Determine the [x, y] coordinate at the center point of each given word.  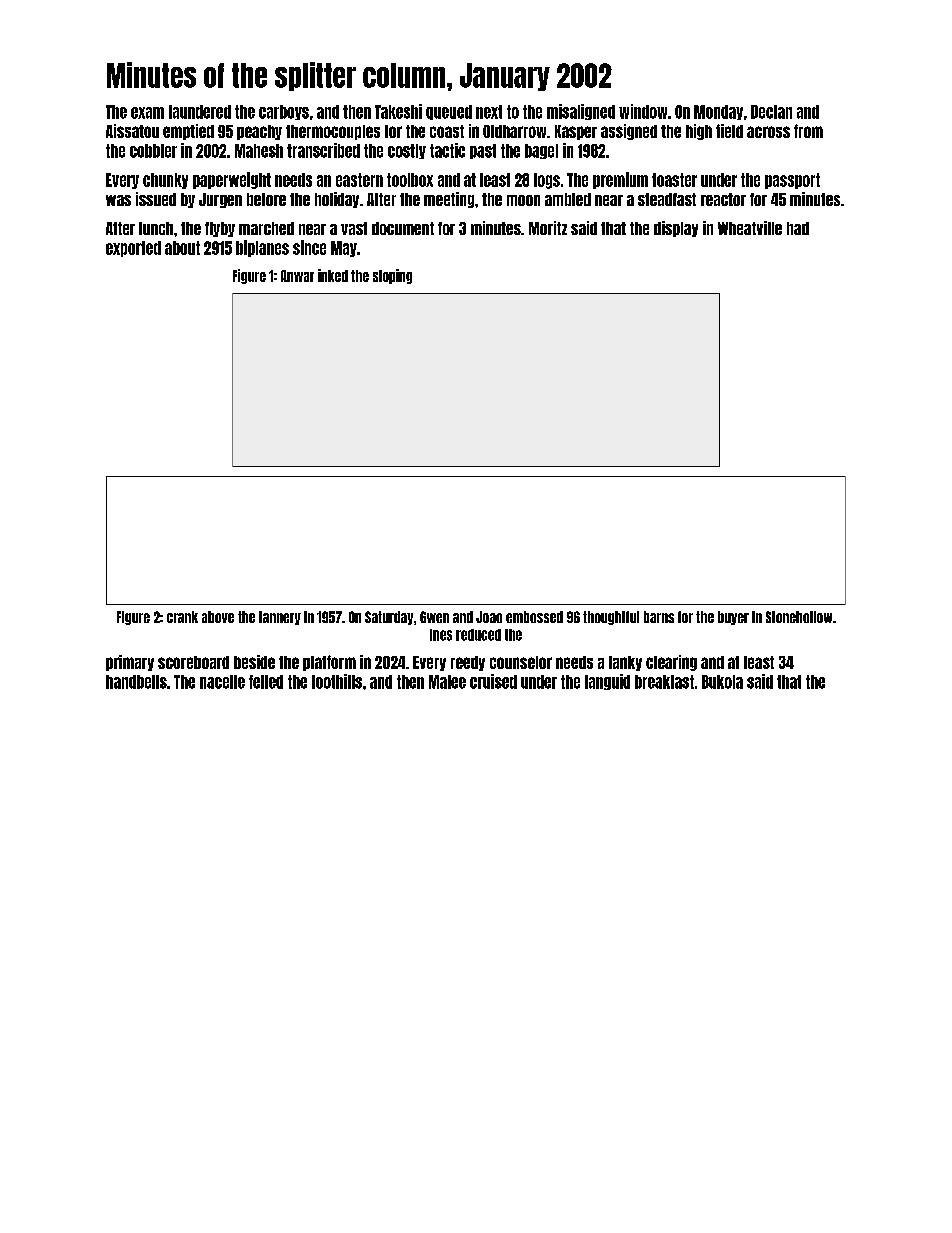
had [798, 228]
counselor [521, 662]
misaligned [581, 112]
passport [792, 181]
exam [147, 113]
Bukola [722, 682]
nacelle [222, 682]
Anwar [297, 276]
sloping [392, 276]
